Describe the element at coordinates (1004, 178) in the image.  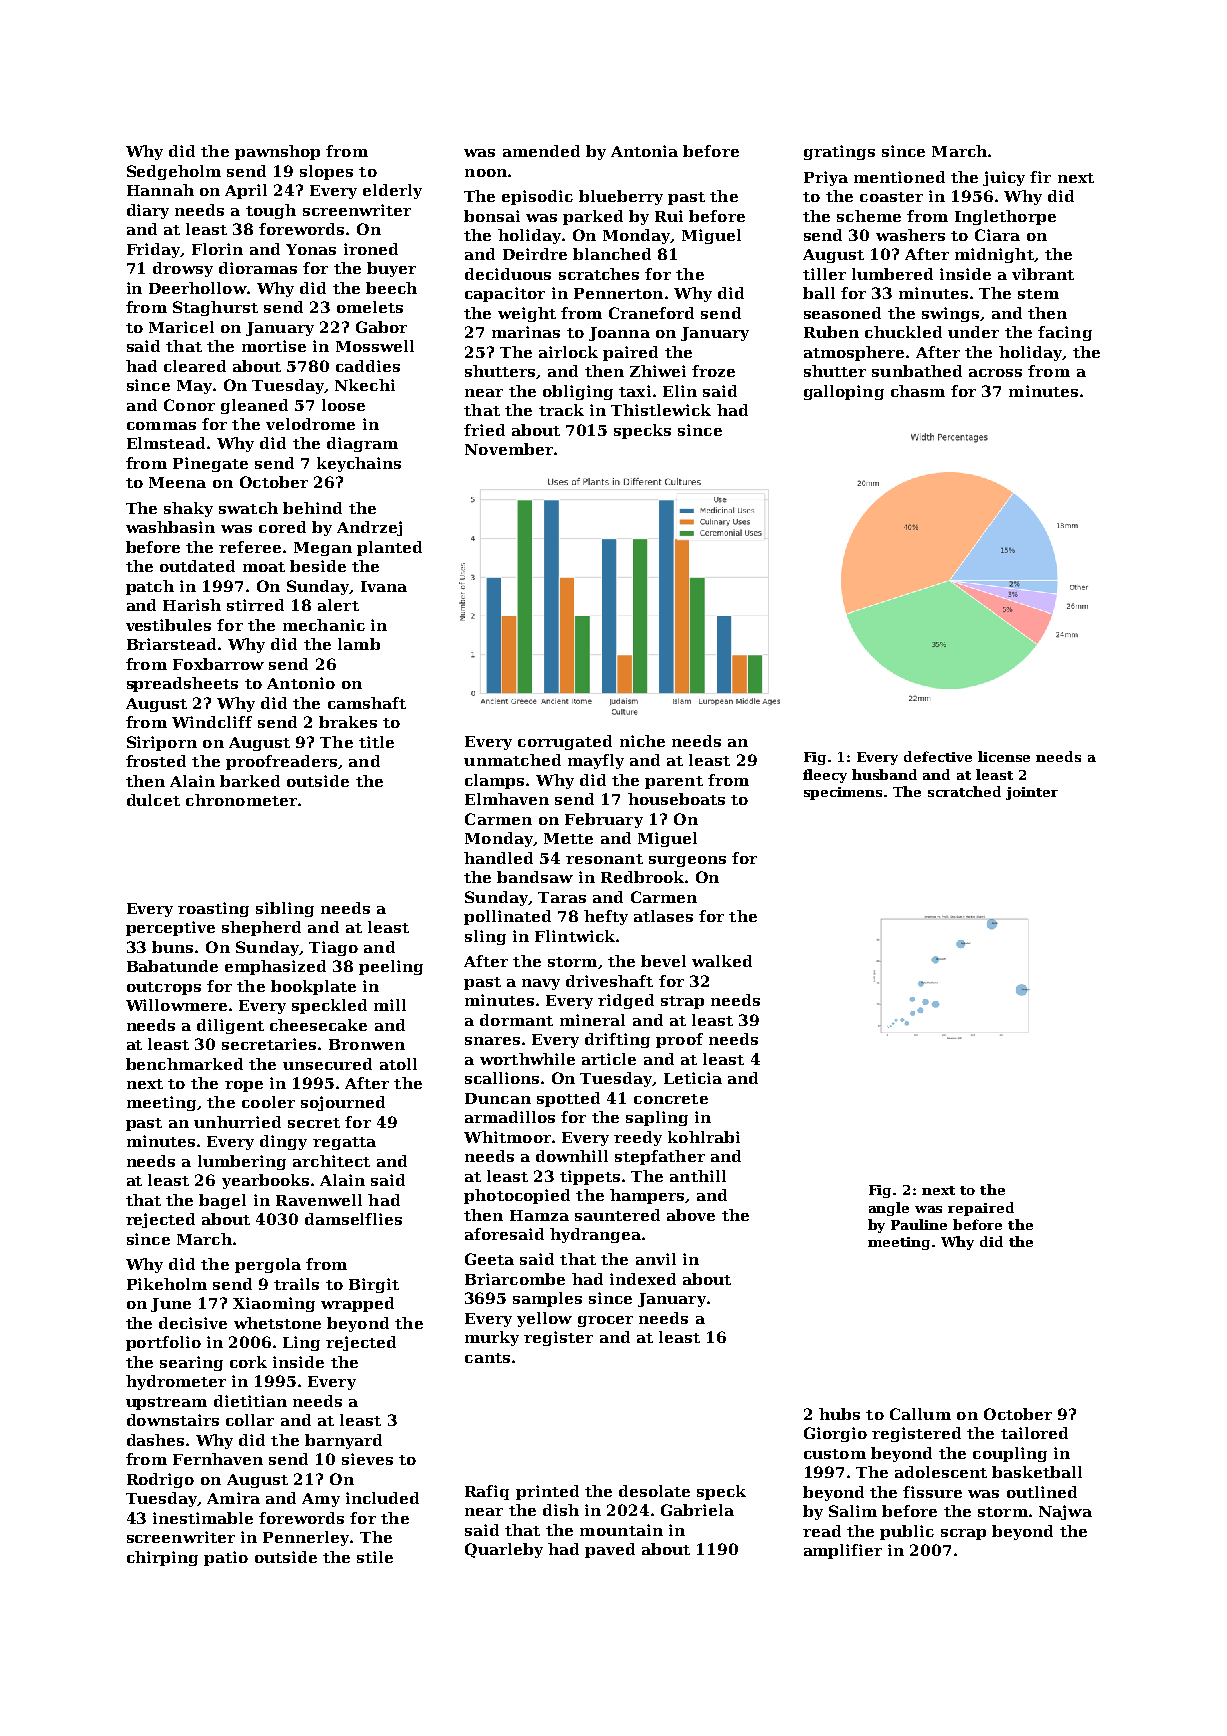
I see `juicy` at that location.
